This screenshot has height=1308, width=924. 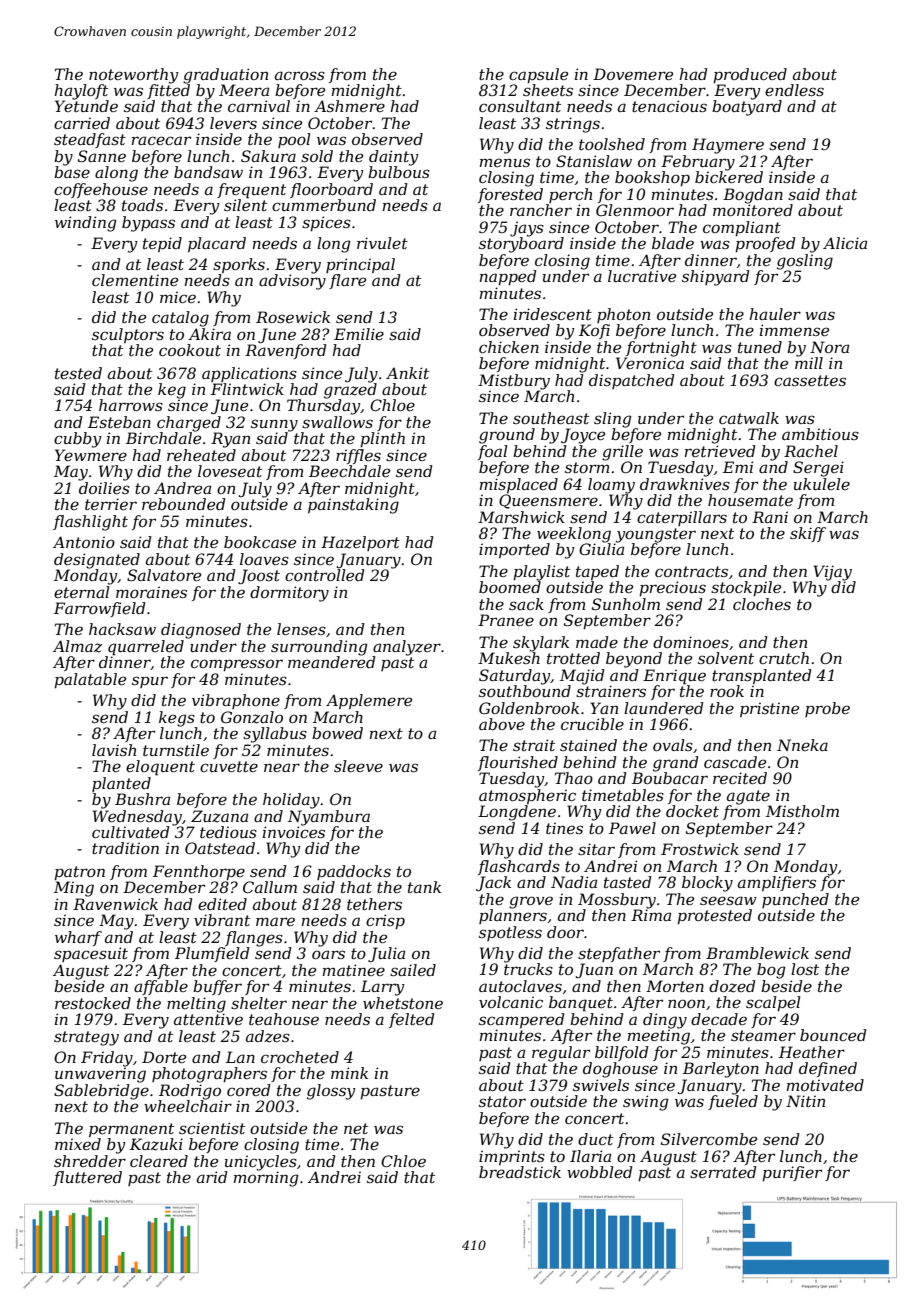 I want to click on sculptors, so click(x=128, y=335).
